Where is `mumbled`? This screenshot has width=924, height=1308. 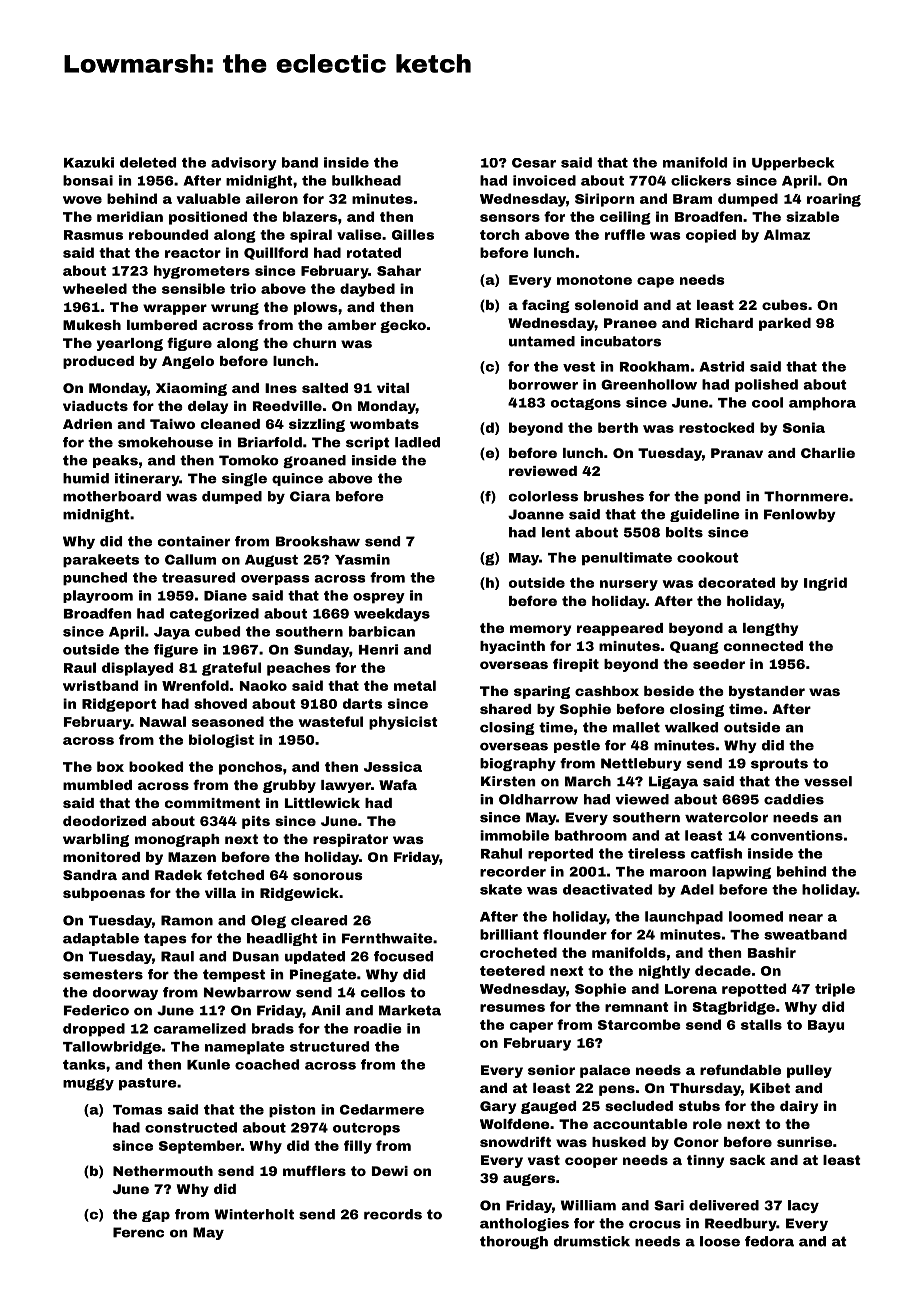
mumbled is located at coordinates (97, 785).
